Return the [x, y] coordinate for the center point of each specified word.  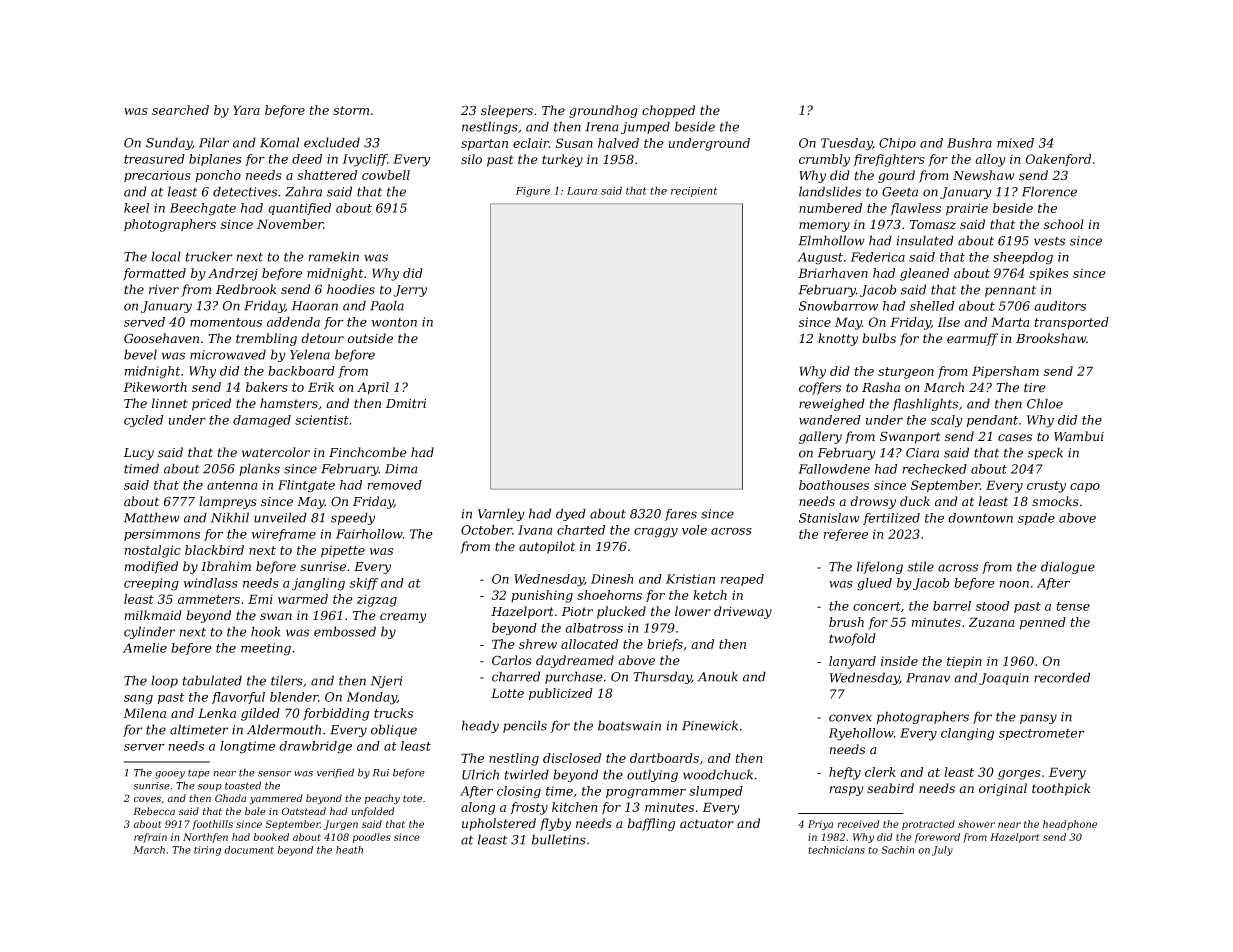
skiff [364, 584]
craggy [656, 532]
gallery [820, 437]
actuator [707, 824]
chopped [668, 111]
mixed [1015, 143]
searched [180, 110]
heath [349, 850]
